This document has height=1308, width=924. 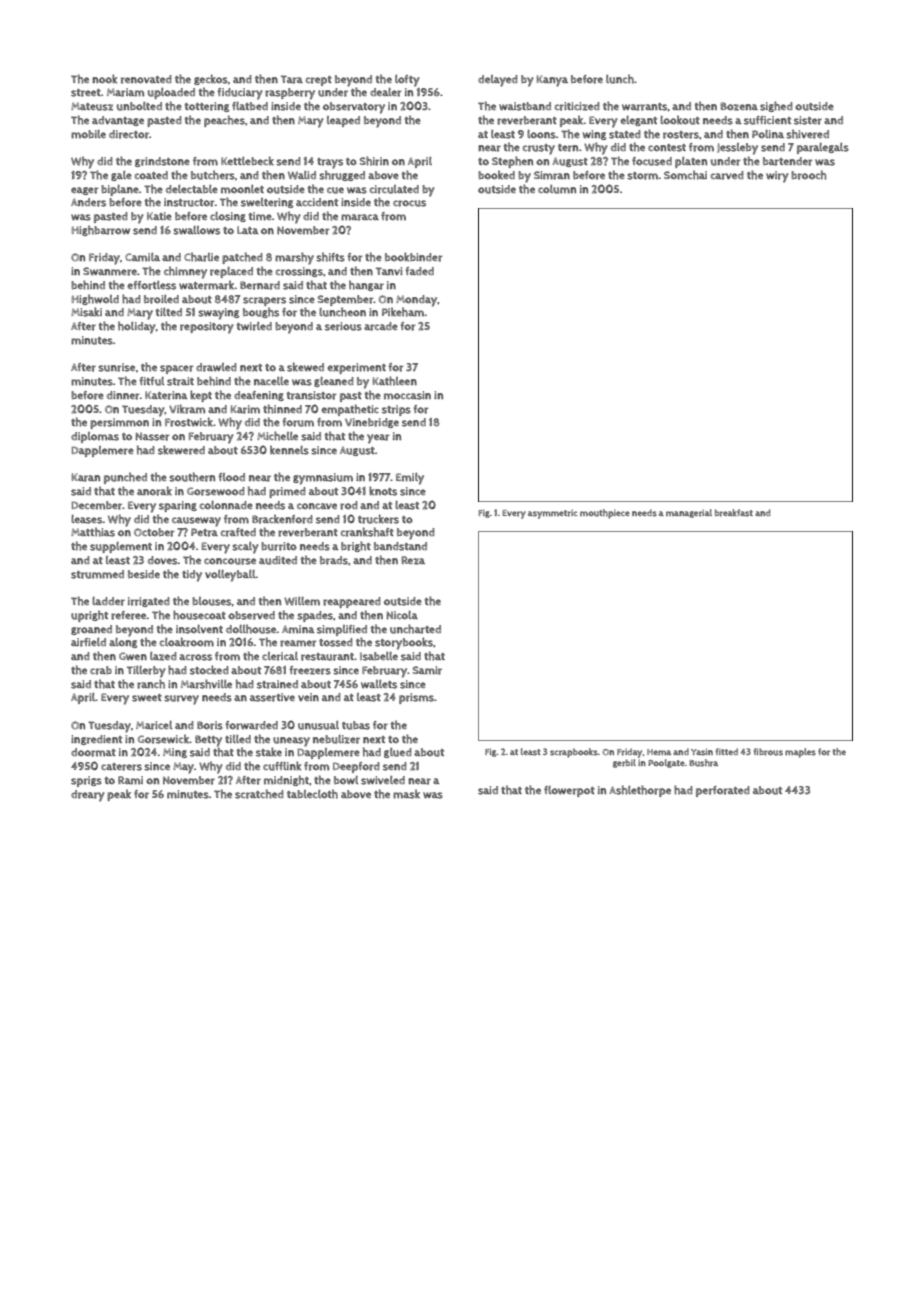 What do you see at coordinates (88, 134) in the document?
I see `mobile` at bounding box center [88, 134].
